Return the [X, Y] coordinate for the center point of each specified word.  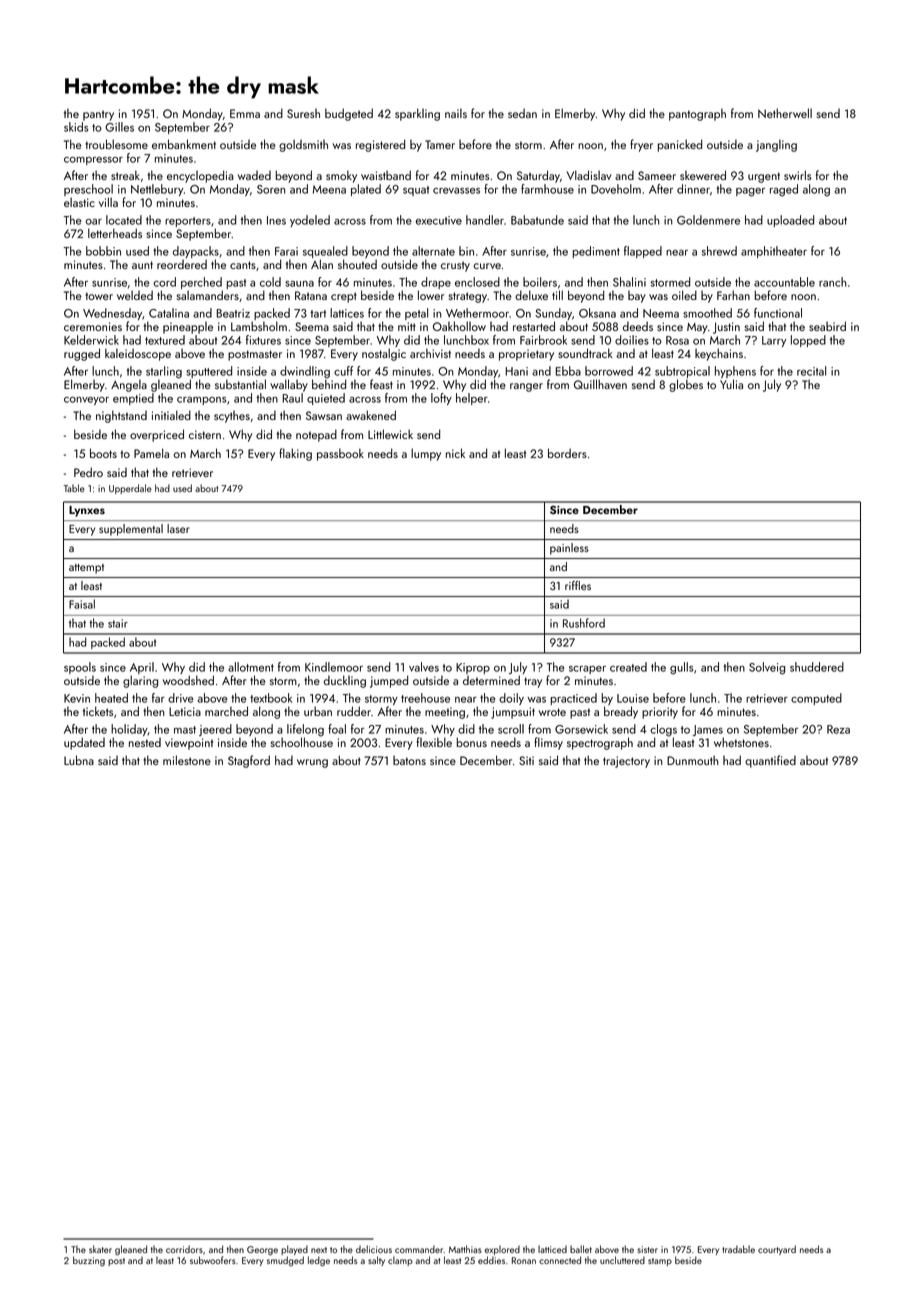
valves [424, 667]
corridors [184, 1249]
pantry [98, 115]
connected [560, 1260]
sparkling [417, 114]
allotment [251, 667]
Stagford [249, 761]
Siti [526, 760]
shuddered [817, 667]
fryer [641, 145]
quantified [770, 761]
